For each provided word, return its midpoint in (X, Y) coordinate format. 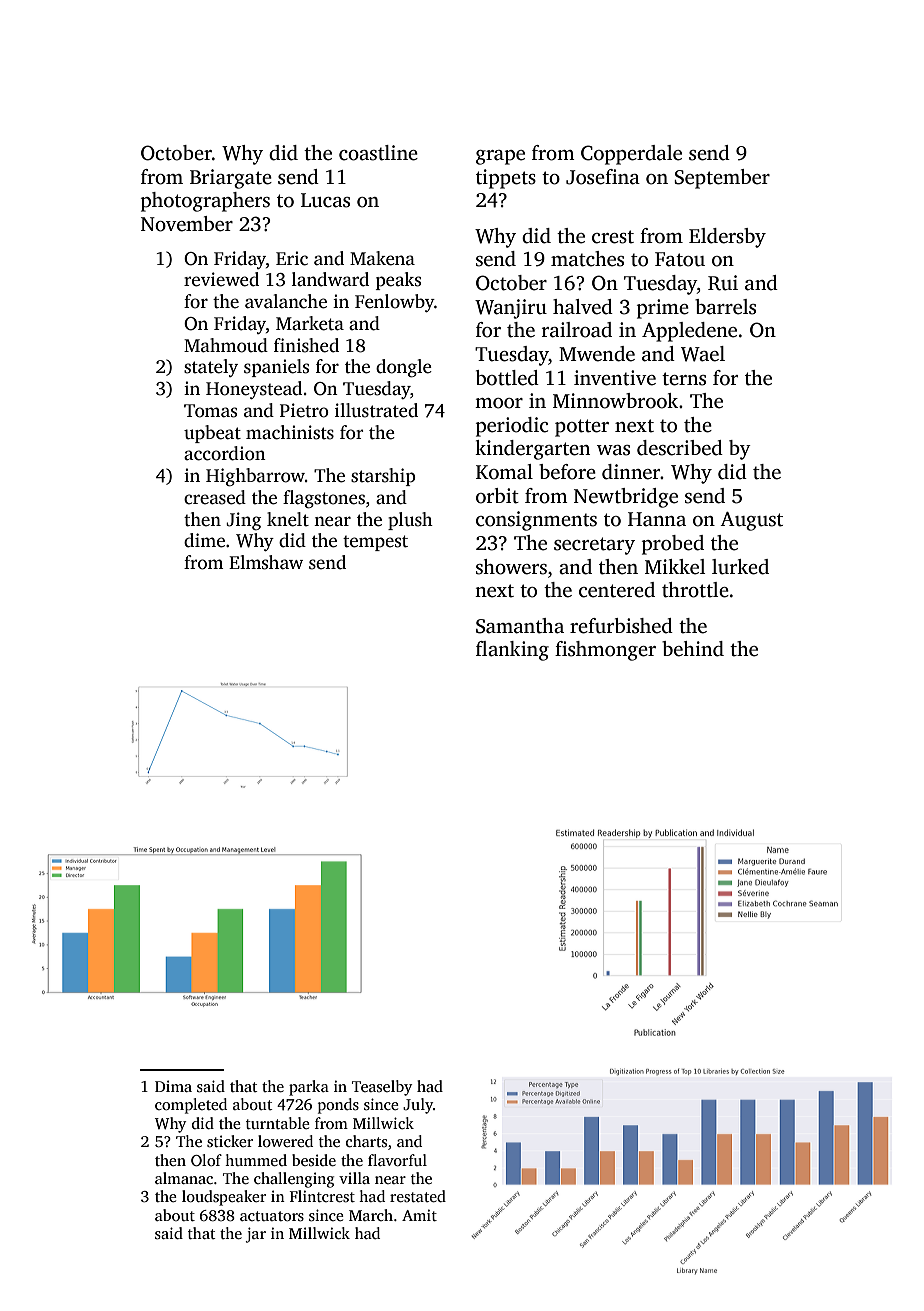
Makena (382, 258)
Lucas (325, 200)
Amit (419, 1215)
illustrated (376, 410)
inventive (615, 378)
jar (255, 1235)
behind (693, 649)
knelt (288, 519)
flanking (512, 651)
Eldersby (727, 238)
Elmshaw (266, 562)
